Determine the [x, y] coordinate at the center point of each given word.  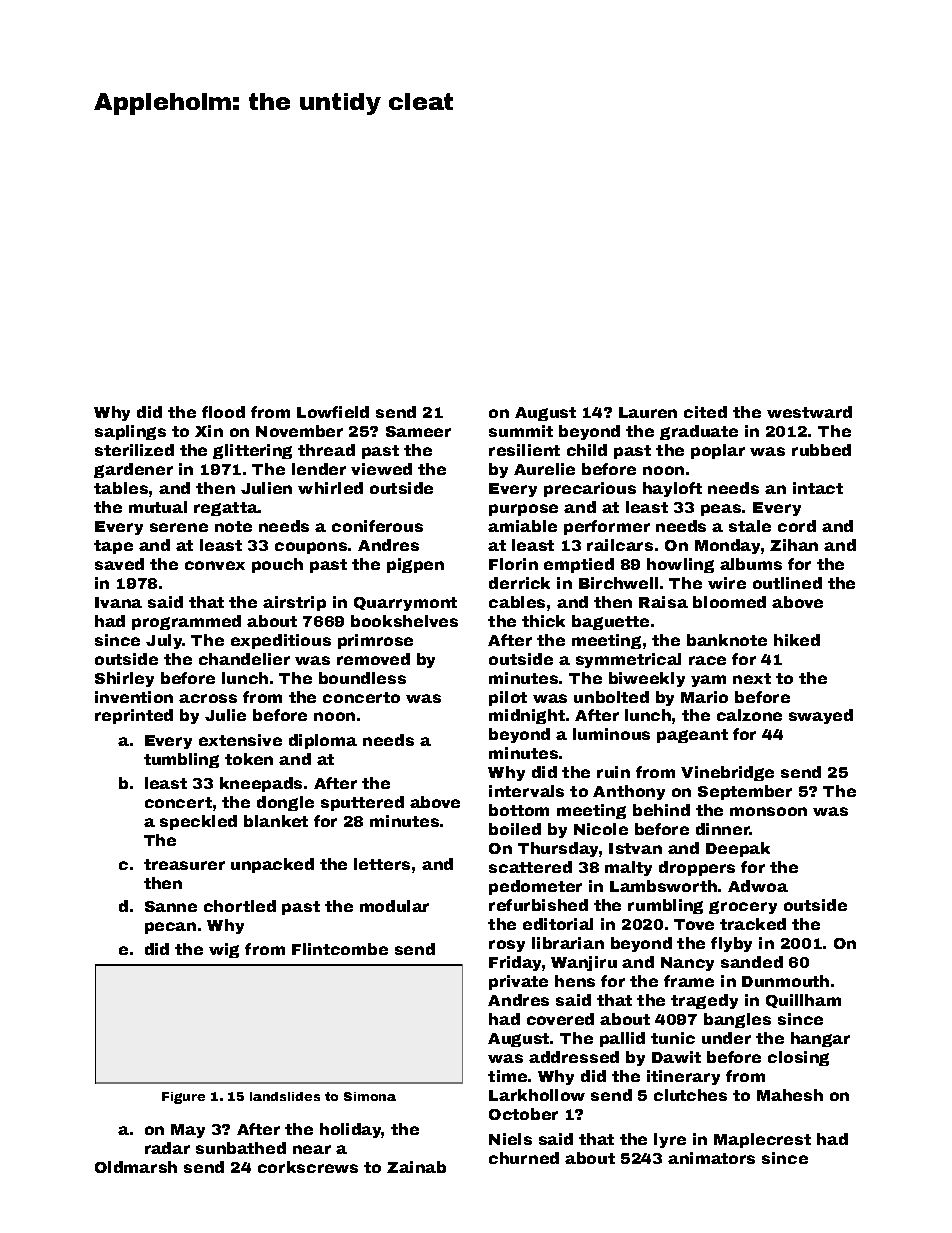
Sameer [418, 431]
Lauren [648, 412]
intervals [526, 791]
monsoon [768, 811]
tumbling [181, 760]
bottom [519, 810]
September [745, 792]
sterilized [134, 450]
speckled [198, 822]
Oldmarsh [136, 1167]
